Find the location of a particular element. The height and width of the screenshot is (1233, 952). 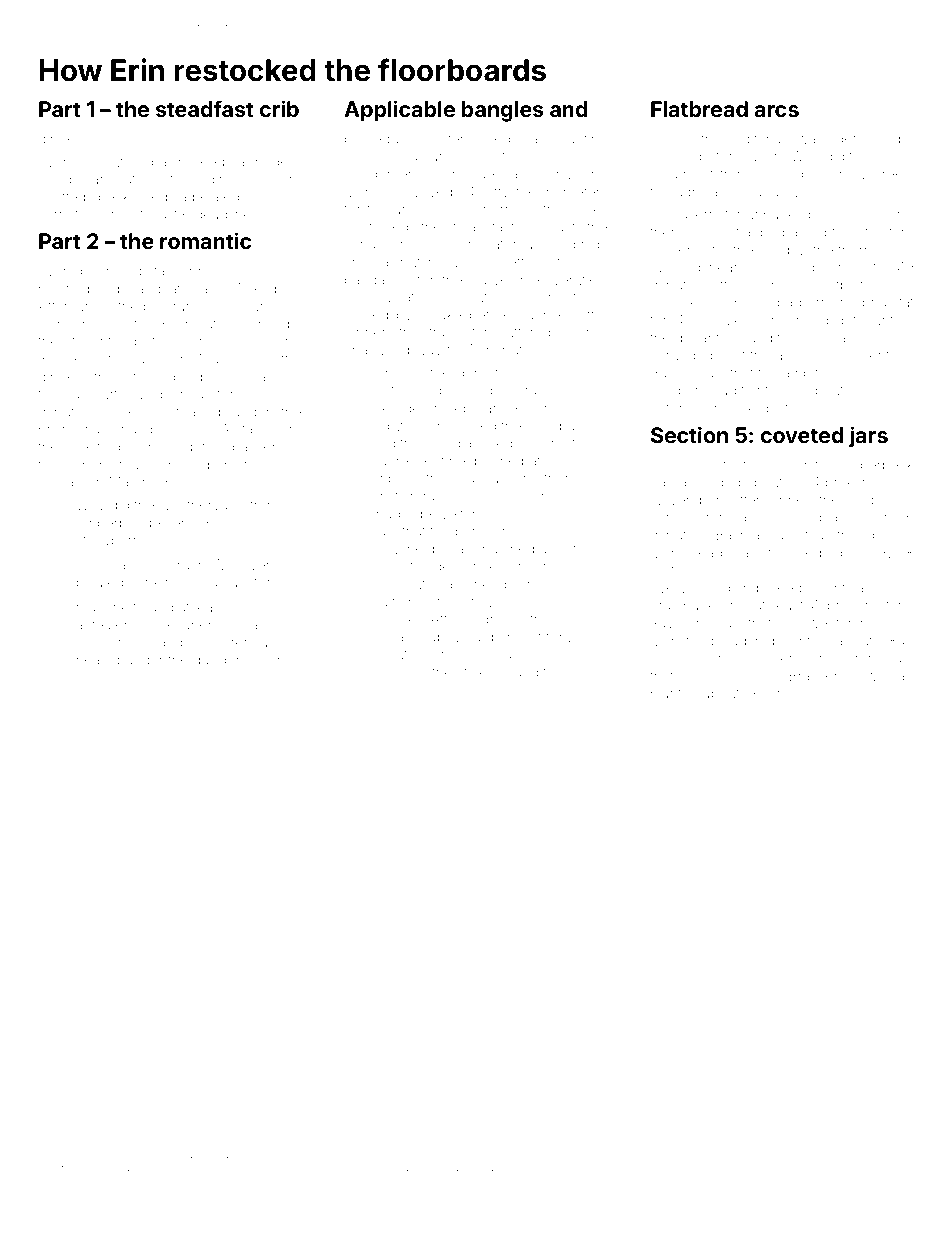

averaged is located at coordinates (710, 484).
